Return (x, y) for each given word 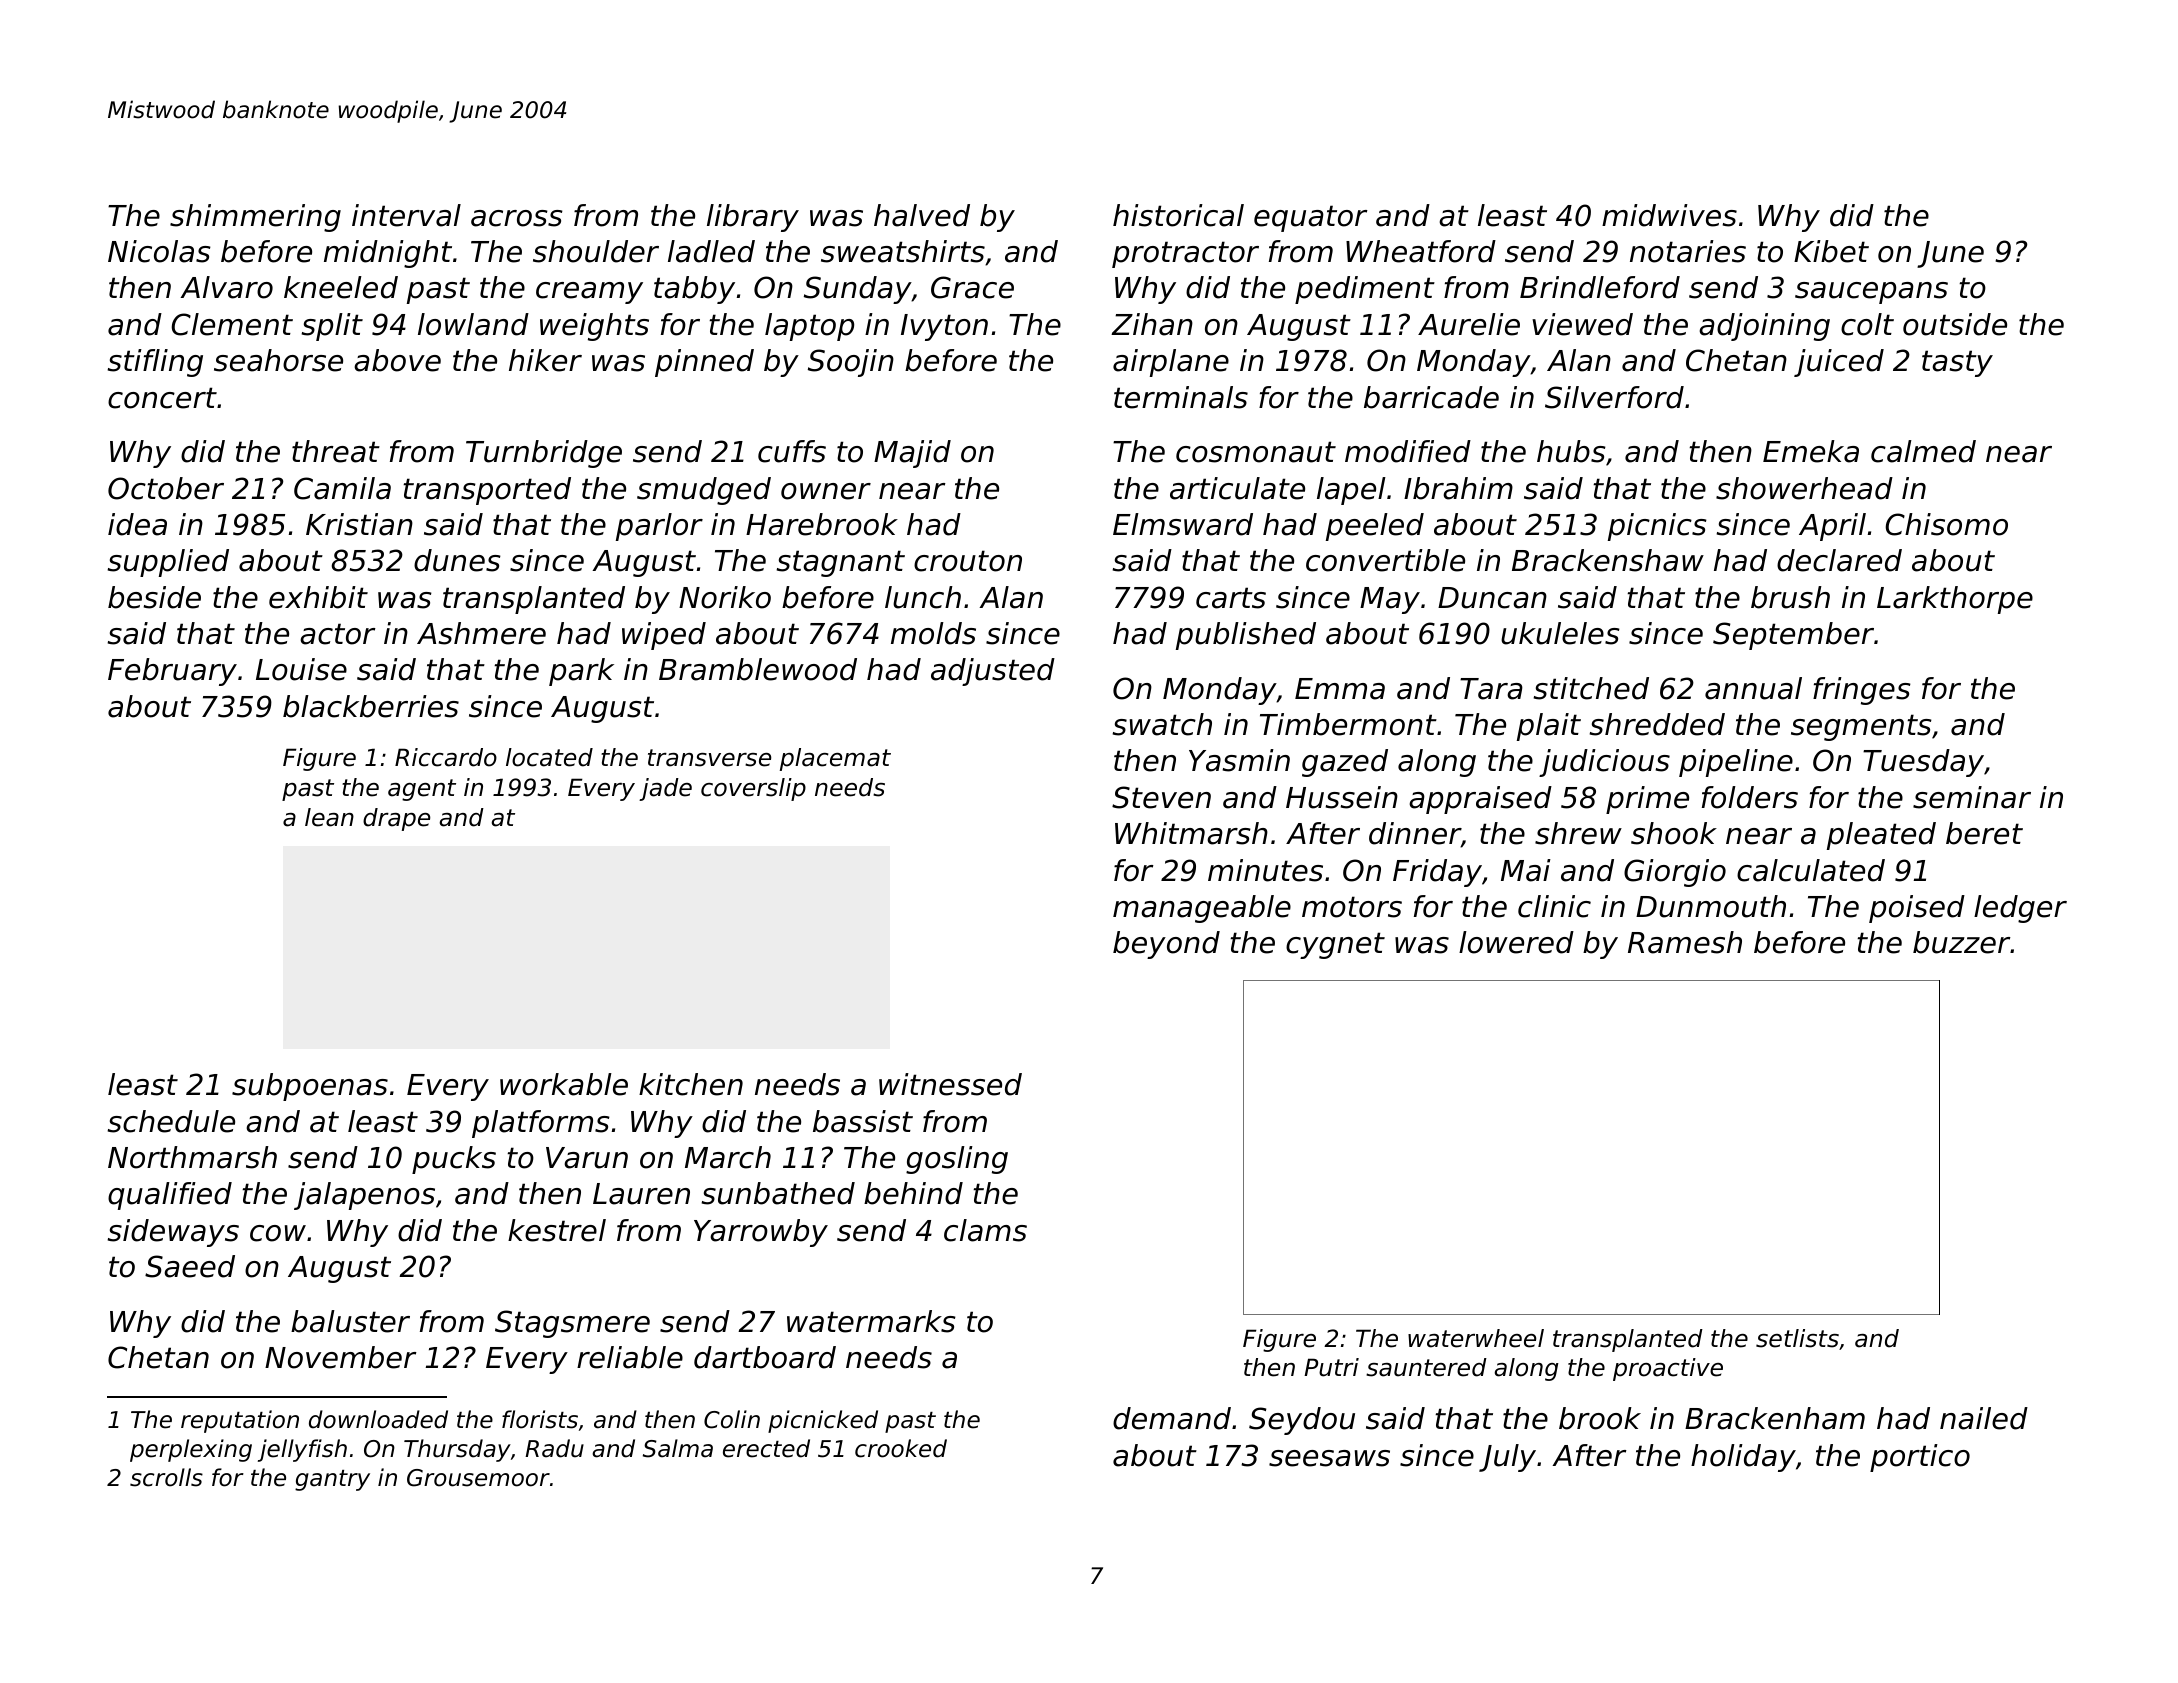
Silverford (1614, 397)
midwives (1669, 215)
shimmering (255, 218)
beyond (1166, 945)
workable (564, 1084)
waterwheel (1476, 1338)
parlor (659, 527)
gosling (957, 1160)
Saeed (190, 1266)
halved (922, 215)
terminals (1181, 397)
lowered (1516, 942)
